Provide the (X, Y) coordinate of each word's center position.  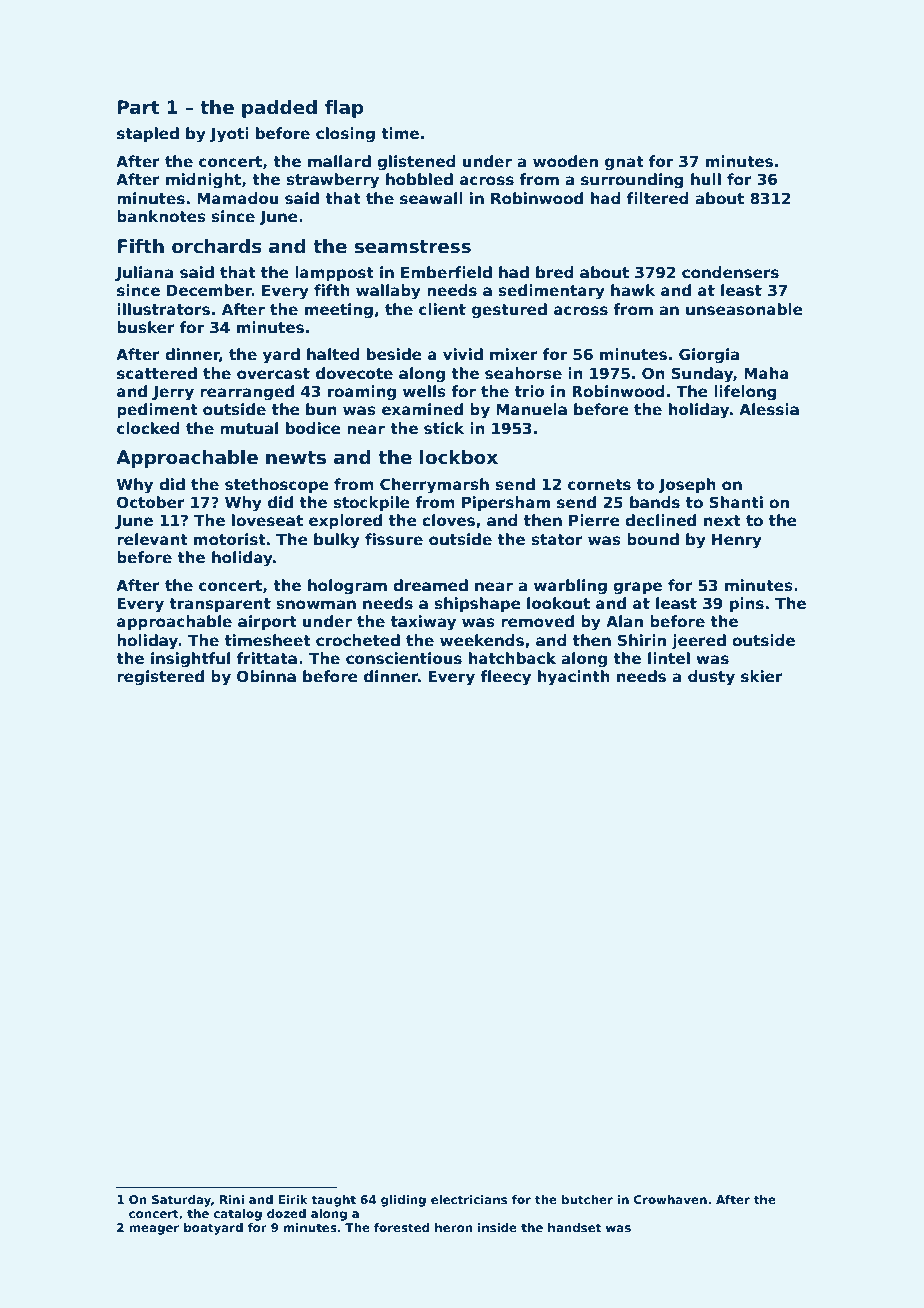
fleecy (505, 678)
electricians (469, 1199)
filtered (658, 198)
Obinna (266, 676)
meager (154, 1230)
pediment (157, 410)
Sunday (702, 375)
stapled (148, 134)
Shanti (736, 502)
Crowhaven (670, 1199)
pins (747, 604)
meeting (339, 311)
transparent (220, 605)
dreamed (430, 585)
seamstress (413, 247)
